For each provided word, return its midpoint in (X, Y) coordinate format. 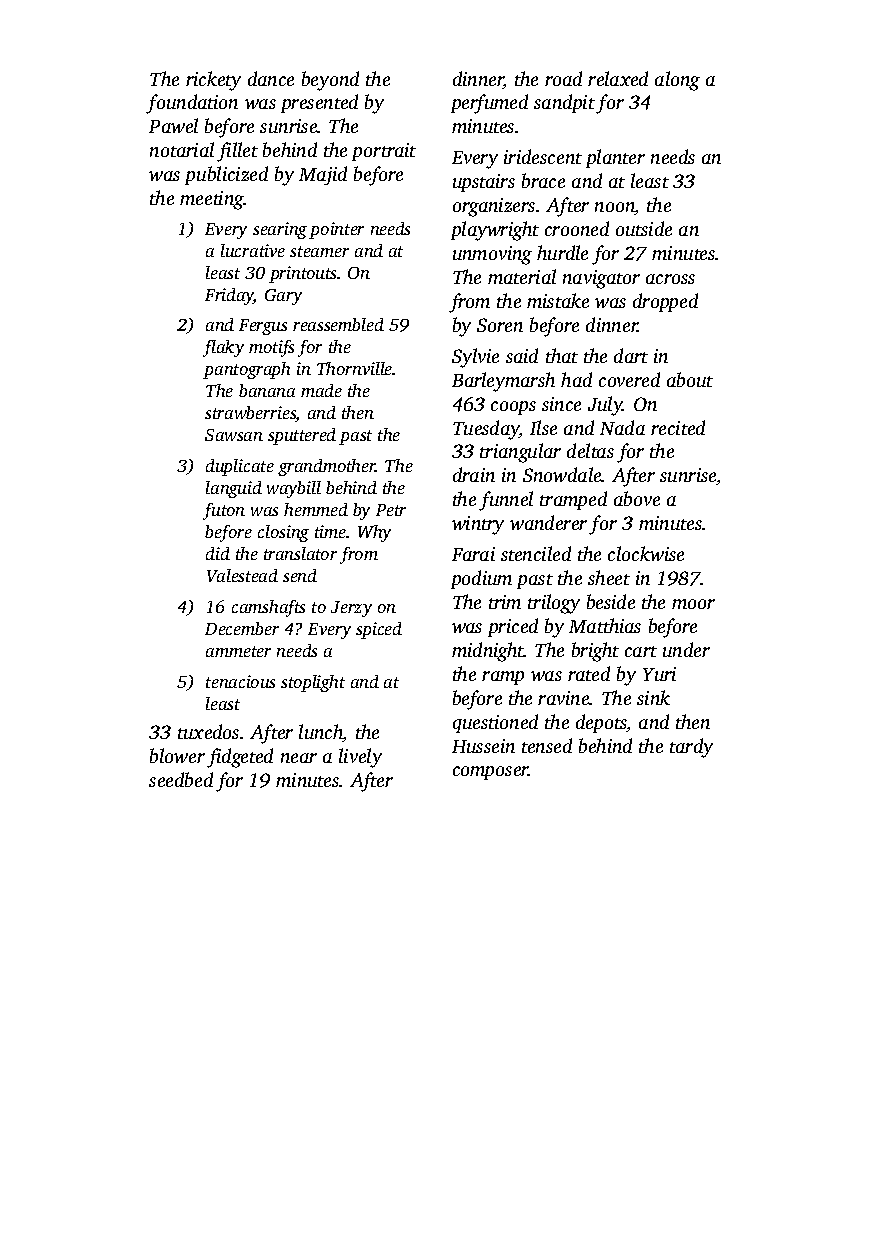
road (563, 78)
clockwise (646, 553)
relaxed (618, 78)
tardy (691, 748)
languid (234, 489)
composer (491, 773)
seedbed (181, 779)
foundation (192, 104)
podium (481, 579)
